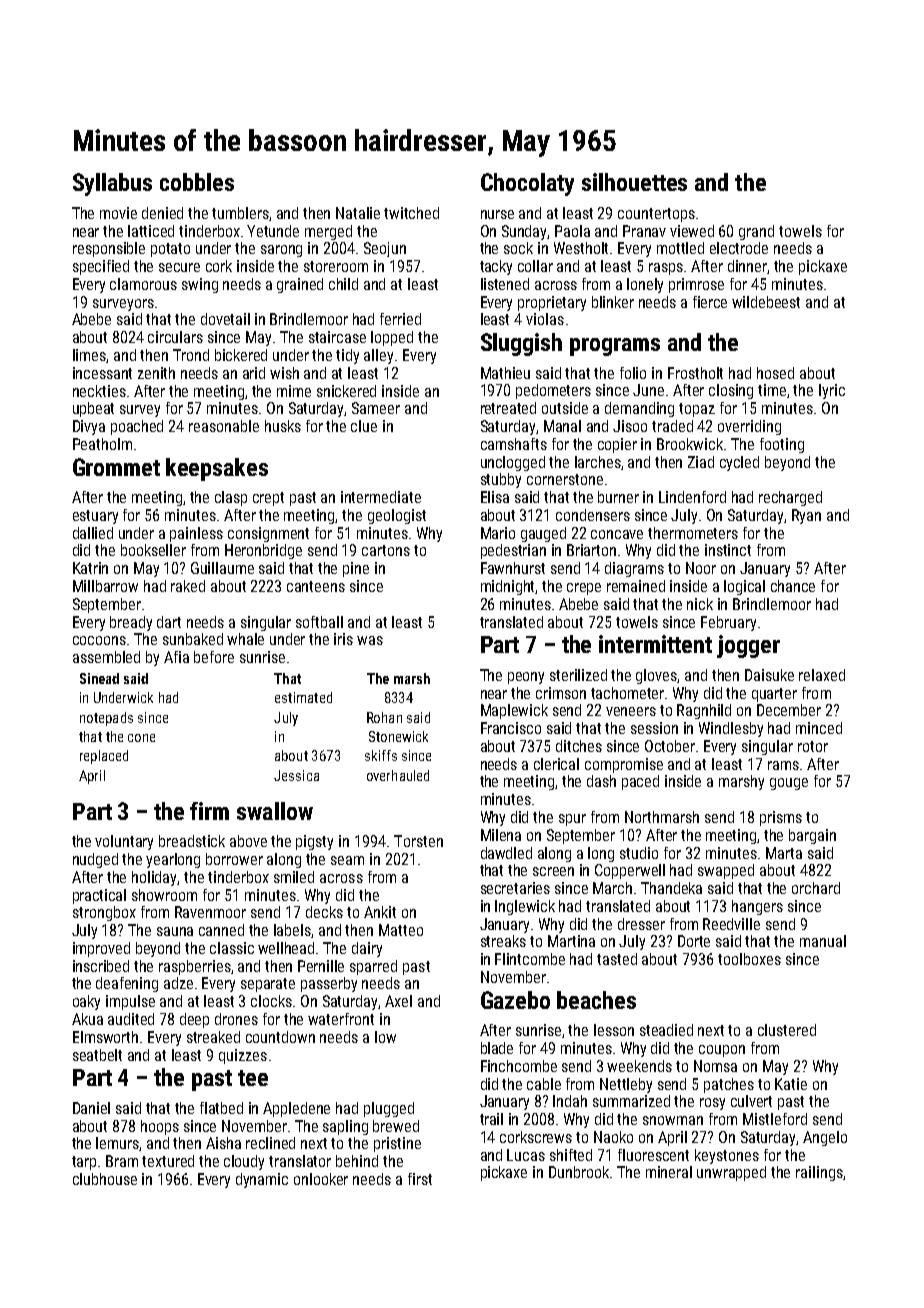  What do you see at coordinates (774, 695) in the screenshot?
I see `quarter` at bounding box center [774, 695].
